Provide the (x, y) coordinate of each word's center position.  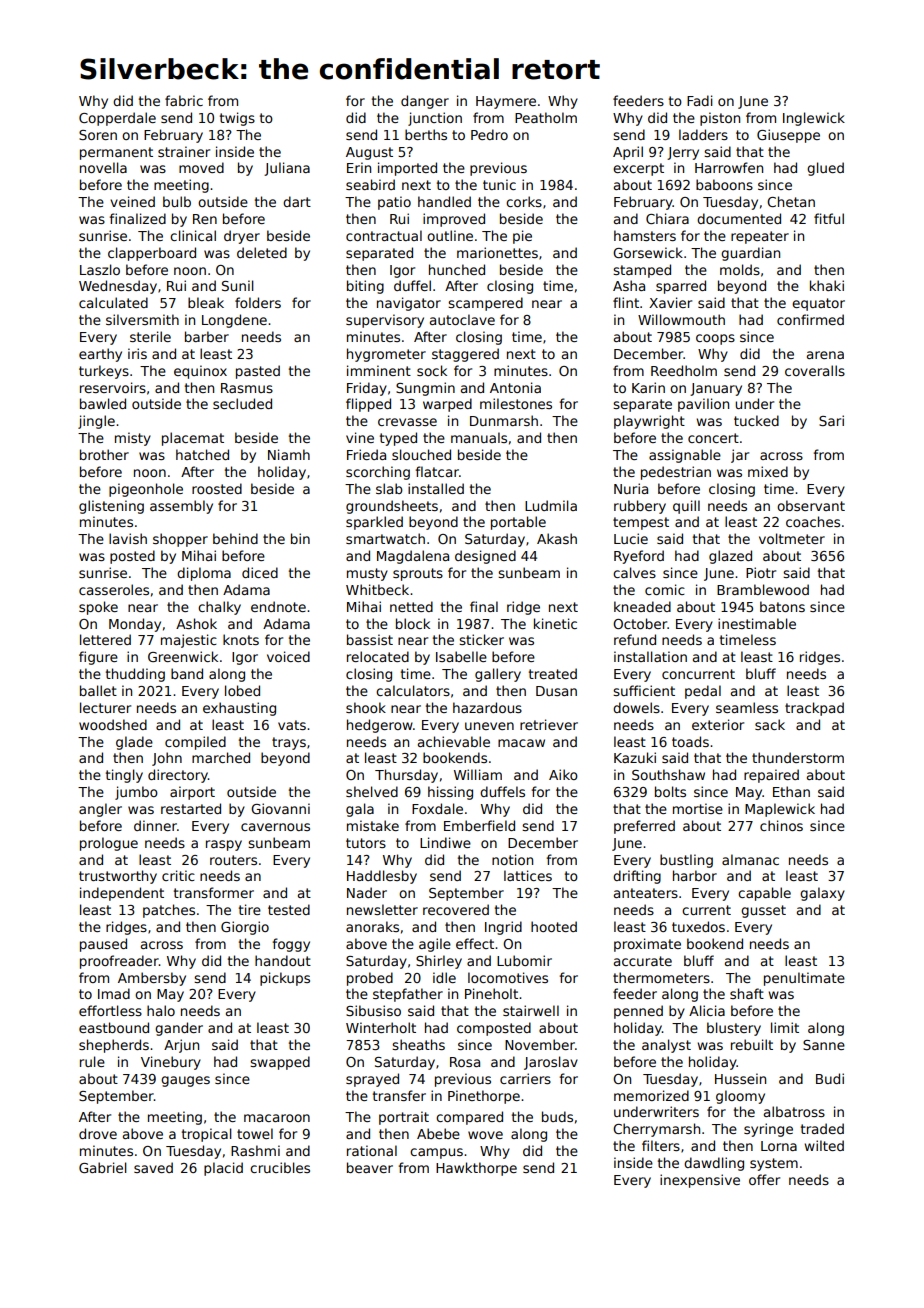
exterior (718, 724)
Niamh (289, 454)
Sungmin (425, 389)
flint (626, 302)
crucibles (280, 1167)
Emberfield (479, 825)
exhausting (239, 709)
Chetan (791, 201)
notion (512, 859)
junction (435, 119)
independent (122, 894)
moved (201, 167)
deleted (262, 252)
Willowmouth (681, 319)
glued (825, 169)
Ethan (791, 791)
